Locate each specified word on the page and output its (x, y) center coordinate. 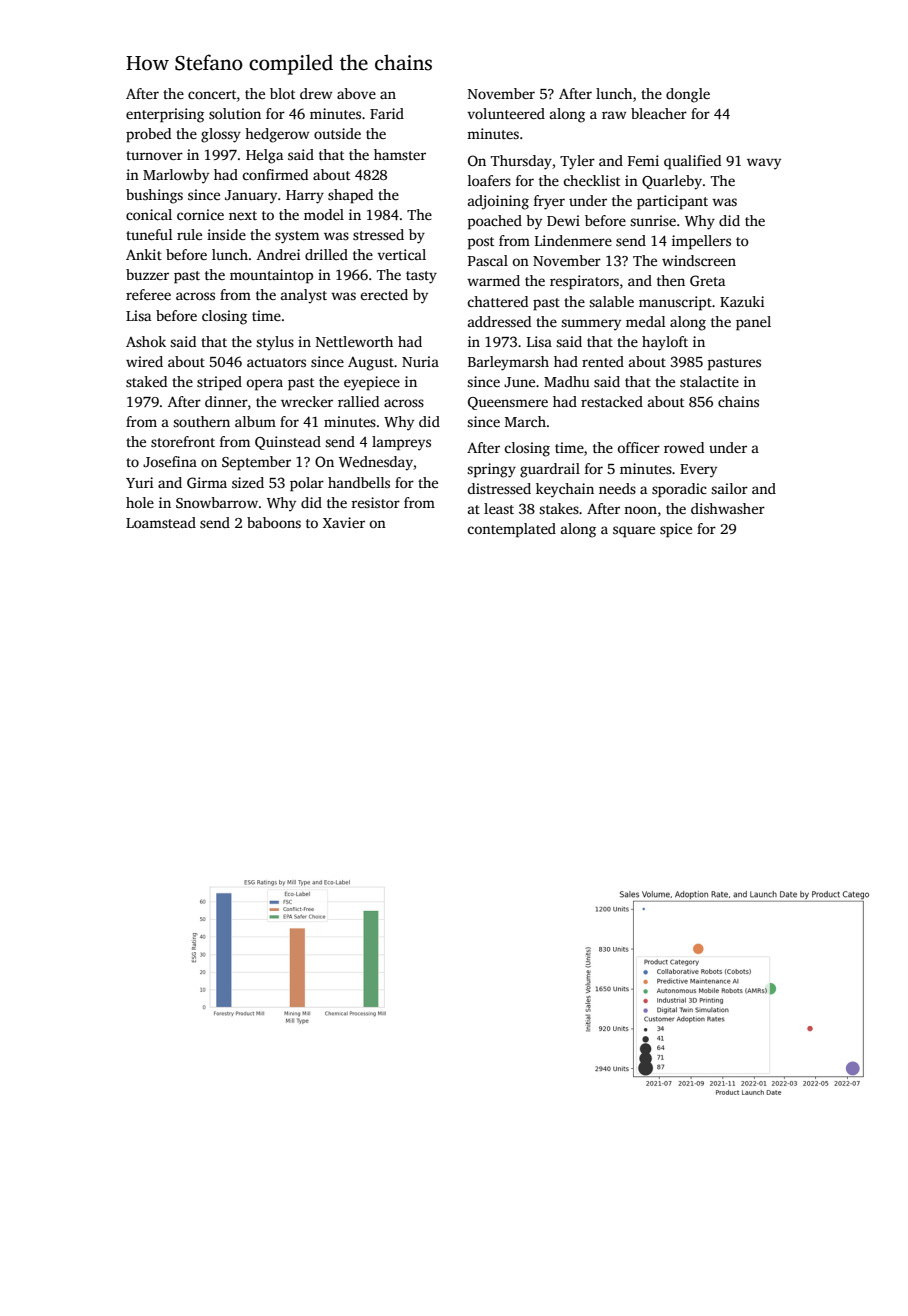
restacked (612, 401)
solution (235, 113)
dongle (688, 95)
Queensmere (508, 403)
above (356, 93)
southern (201, 421)
